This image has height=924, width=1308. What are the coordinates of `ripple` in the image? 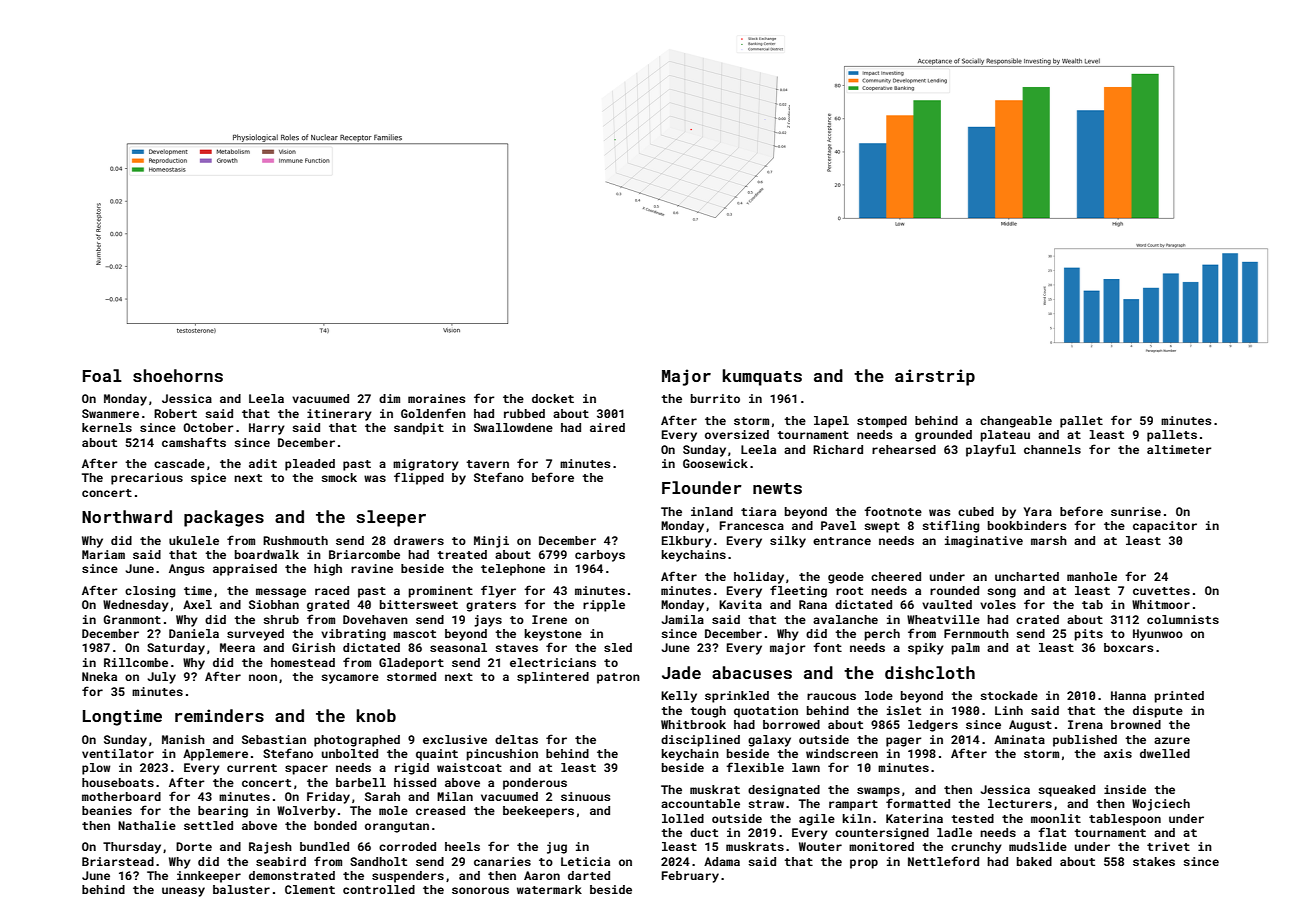 It's located at (604, 606).
